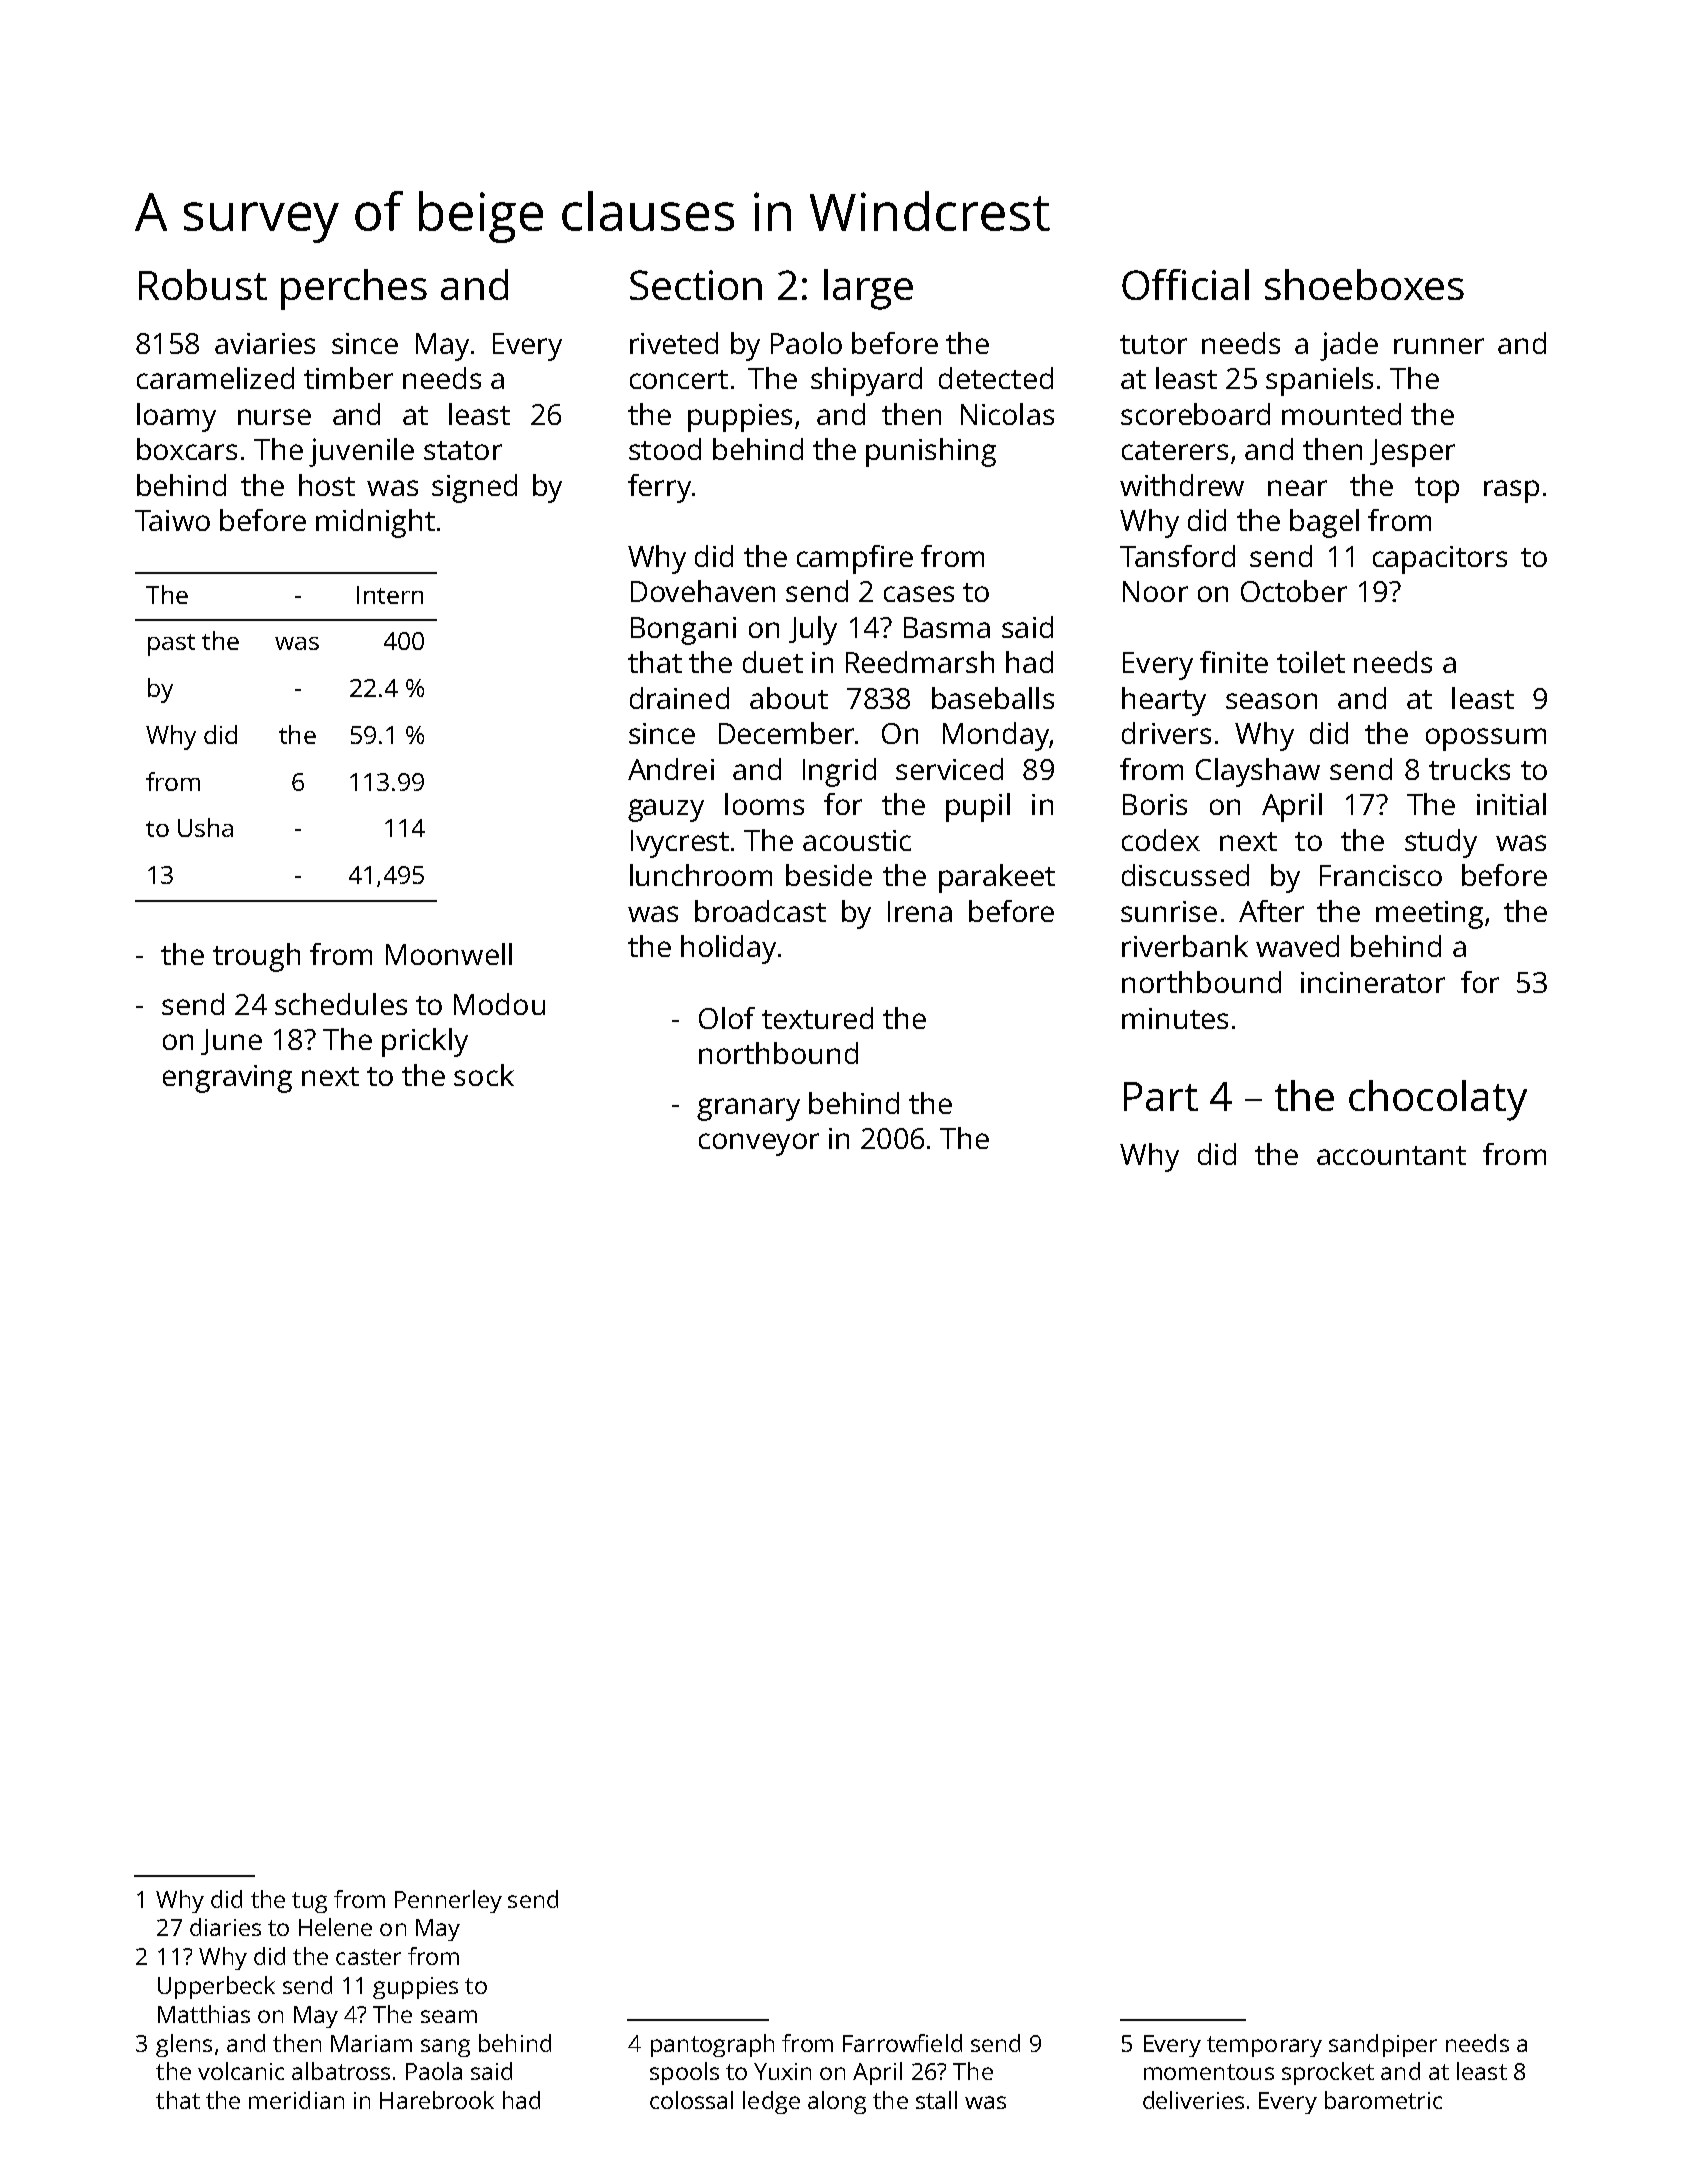 This screenshot has height=2178, width=1683. What do you see at coordinates (265, 343) in the screenshot?
I see `aviaries` at bounding box center [265, 343].
